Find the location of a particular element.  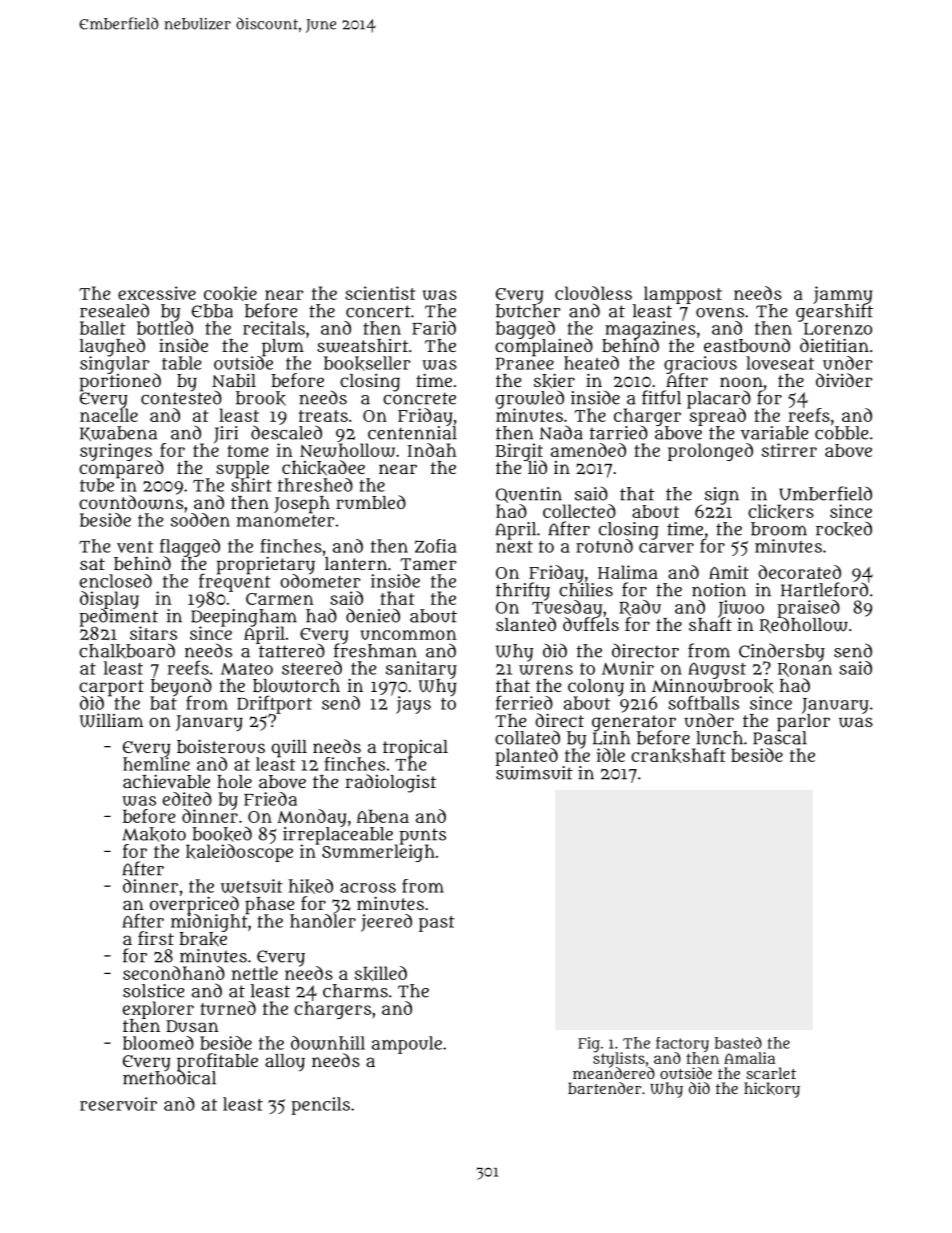

nettle is located at coordinates (255, 973).
